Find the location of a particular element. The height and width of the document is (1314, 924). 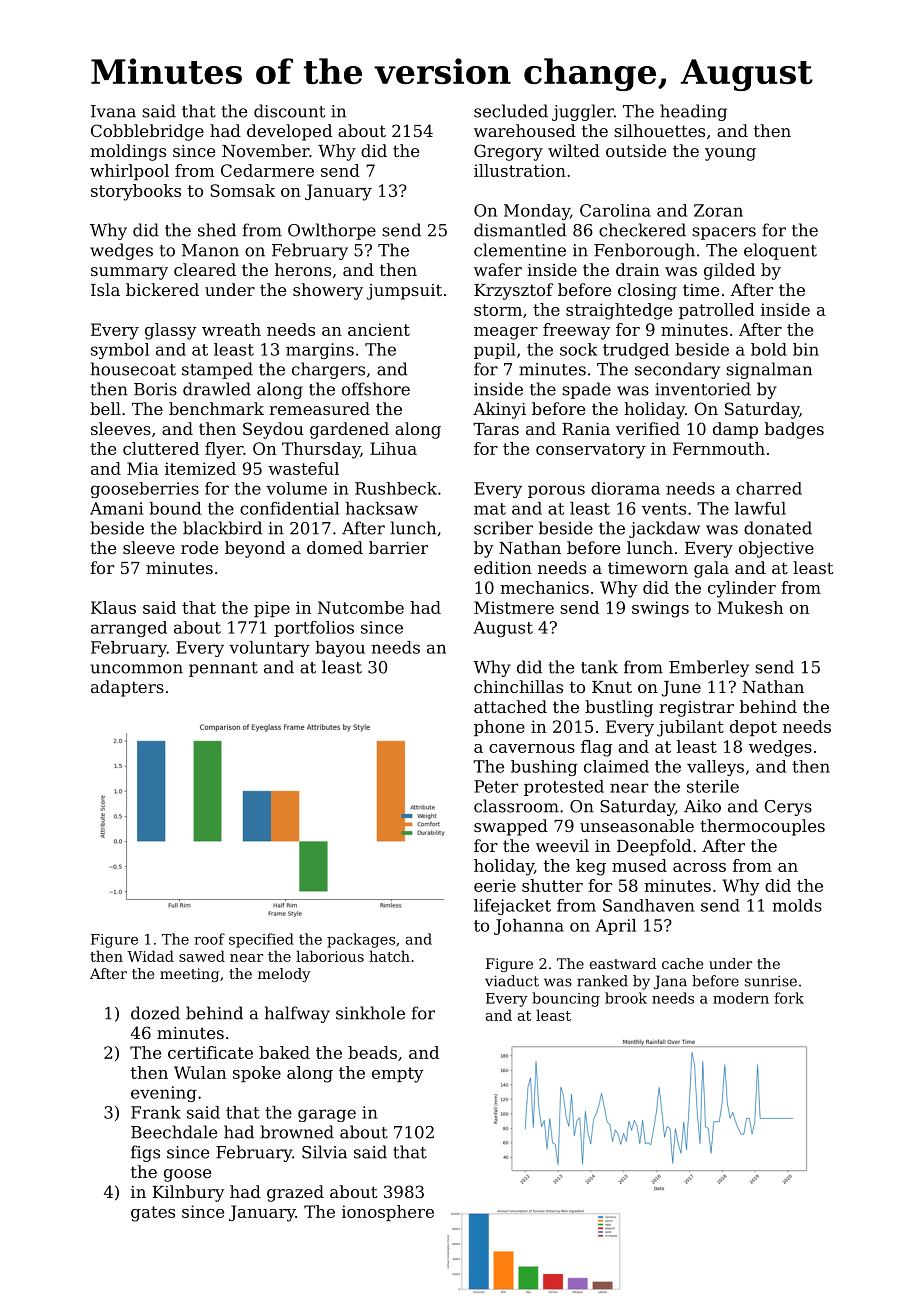

bound is located at coordinates (175, 508).
